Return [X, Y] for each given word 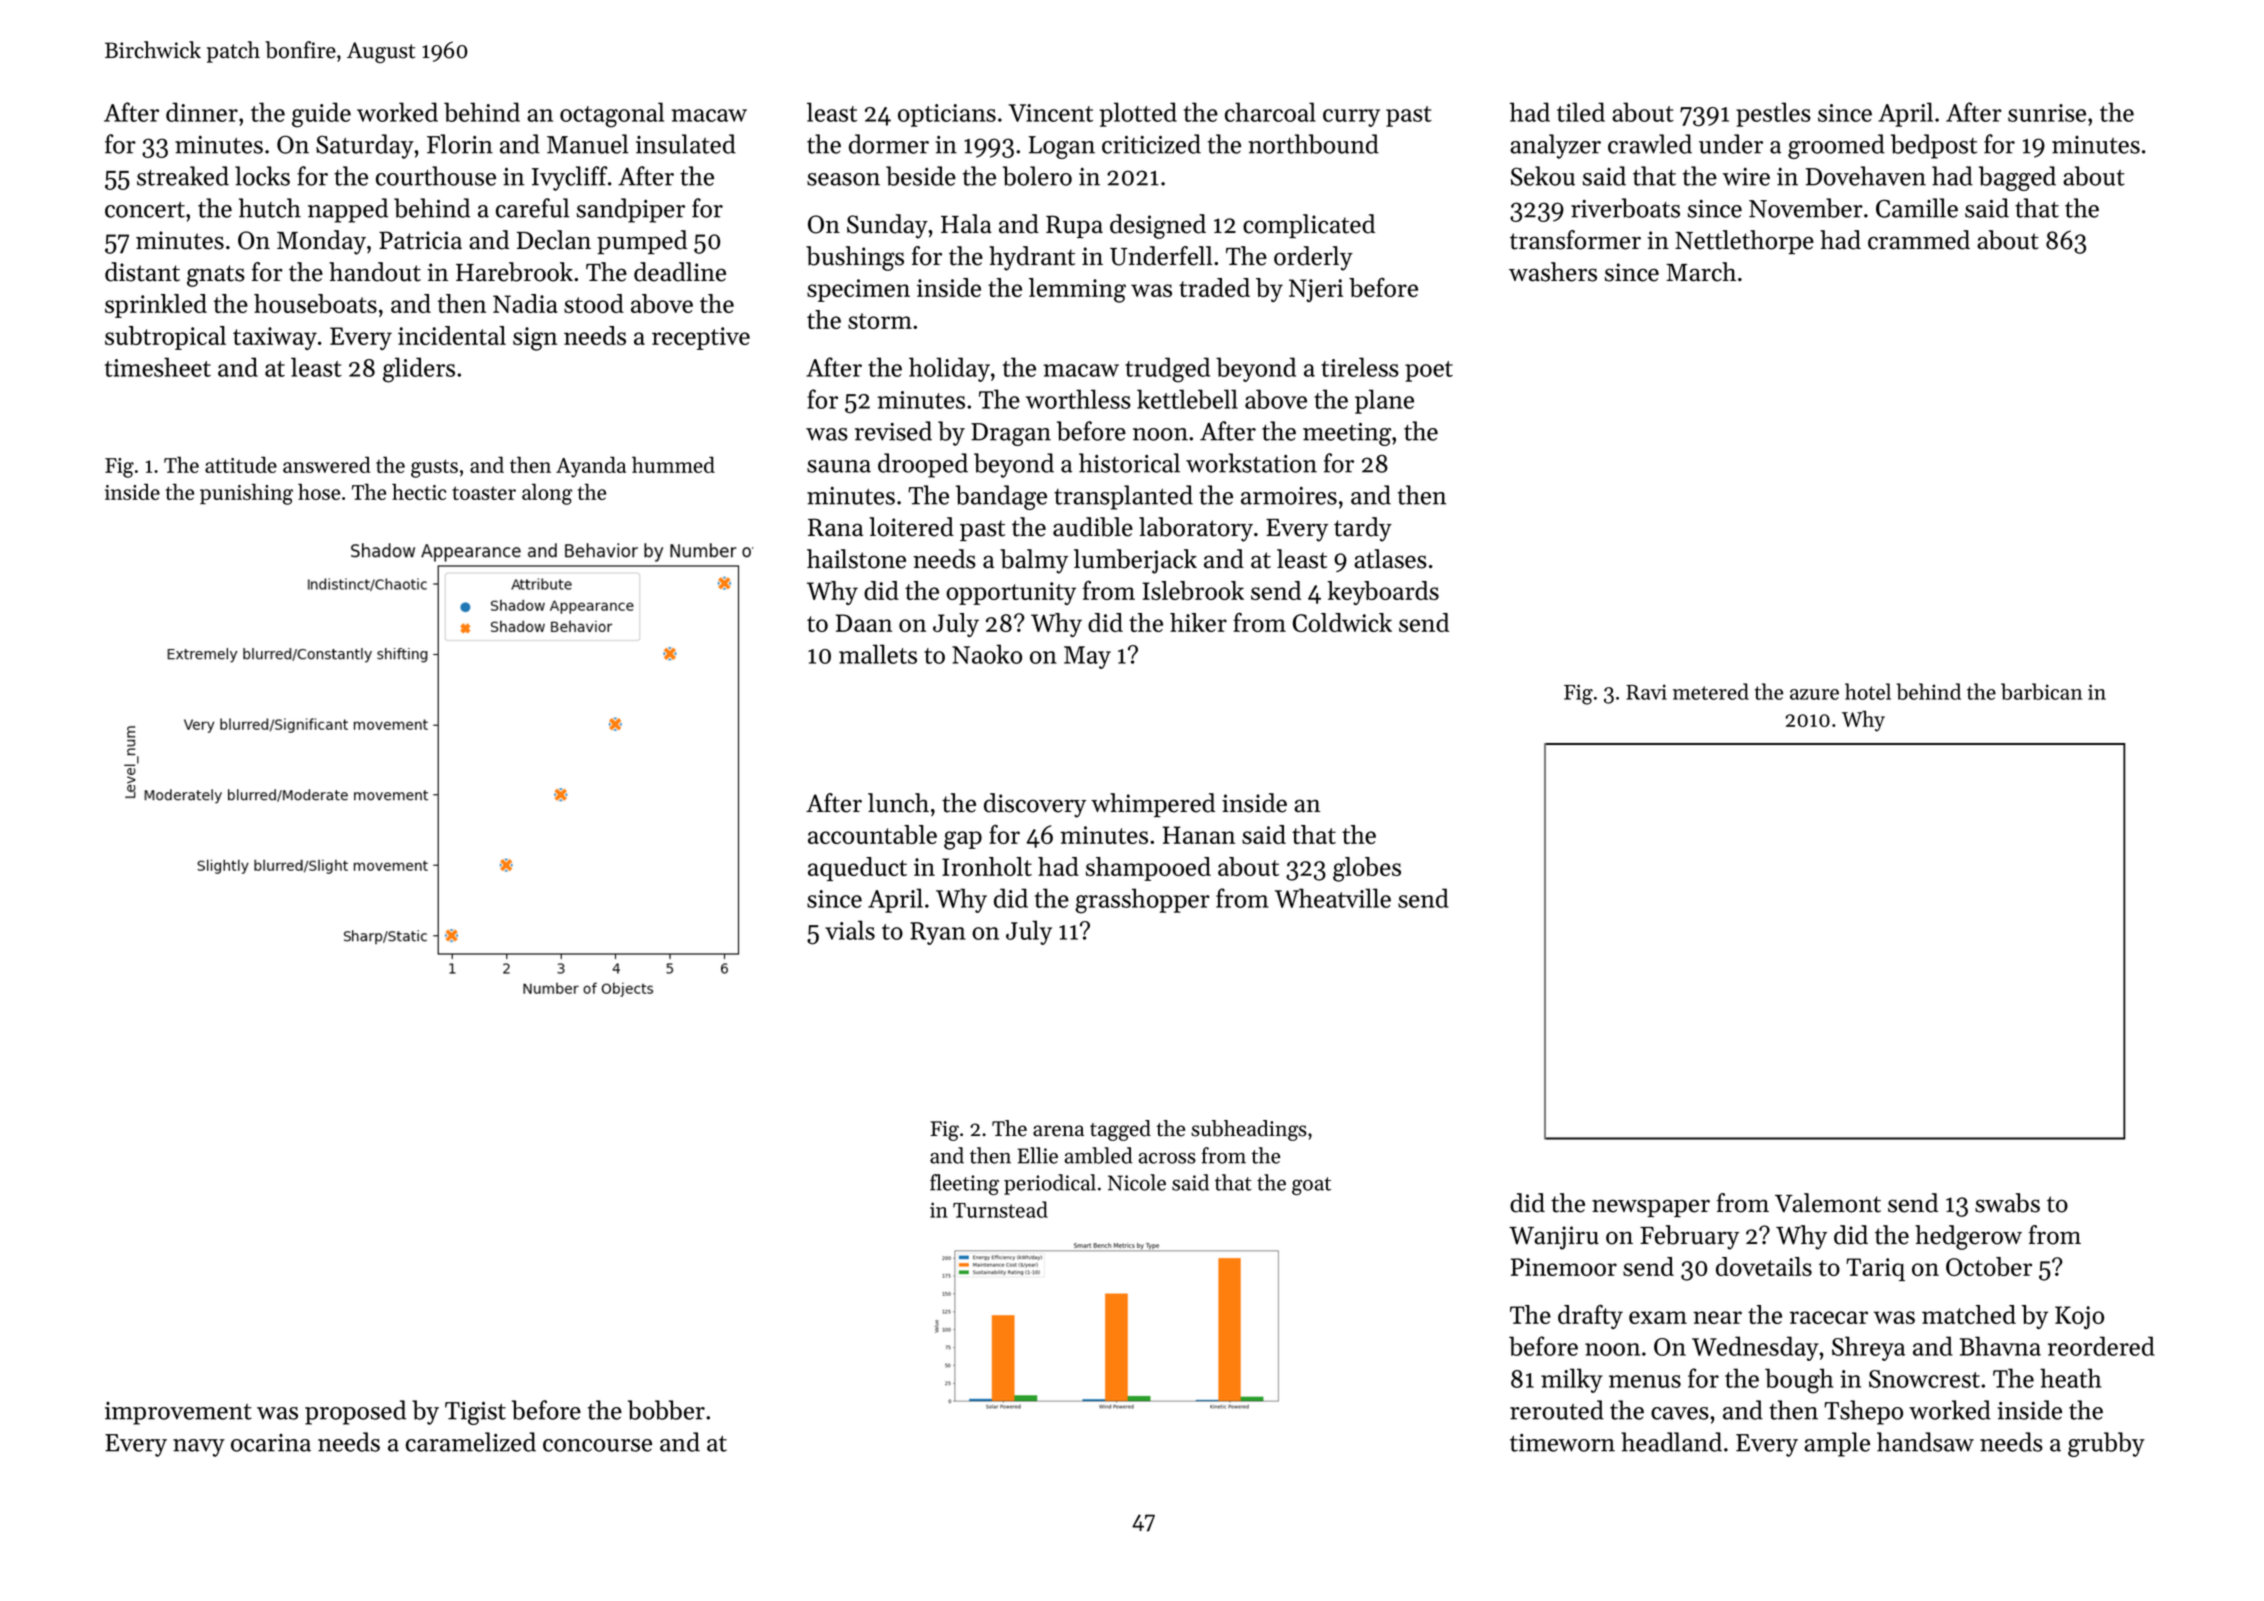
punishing [246, 494]
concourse [597, 1445]
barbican [2041, 691]
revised [893, 431]
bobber [666, 1410]
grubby [2106, 1444]
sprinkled [156, 306]
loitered [911, 527]
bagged [2017, 178]
